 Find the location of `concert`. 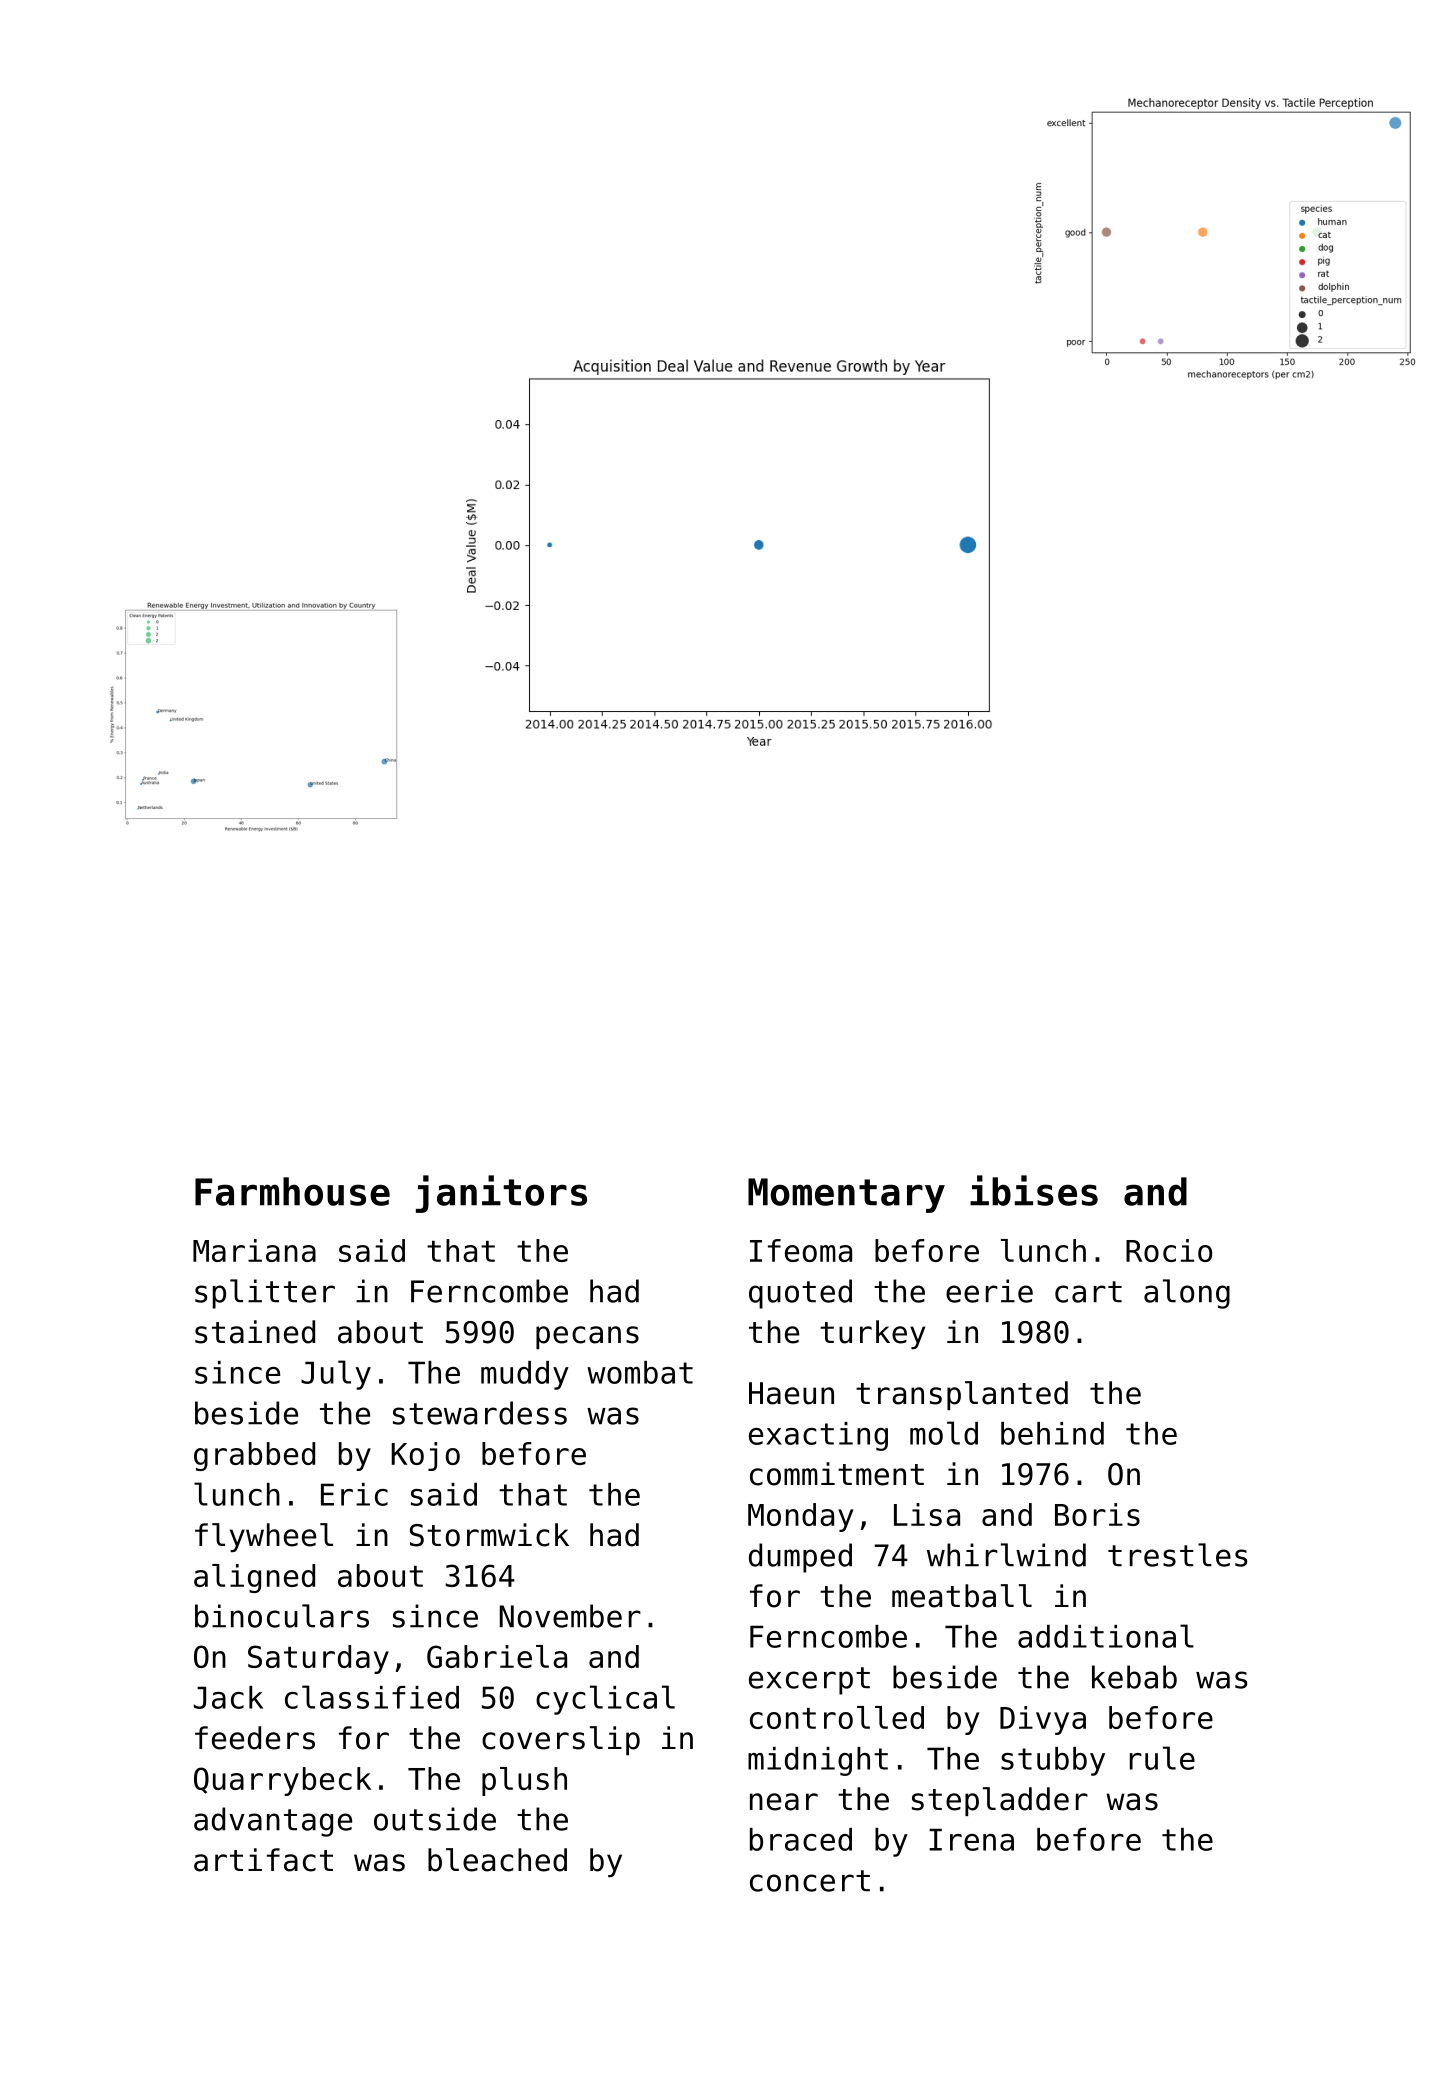

concert is located at coordinates (810, 1881).
